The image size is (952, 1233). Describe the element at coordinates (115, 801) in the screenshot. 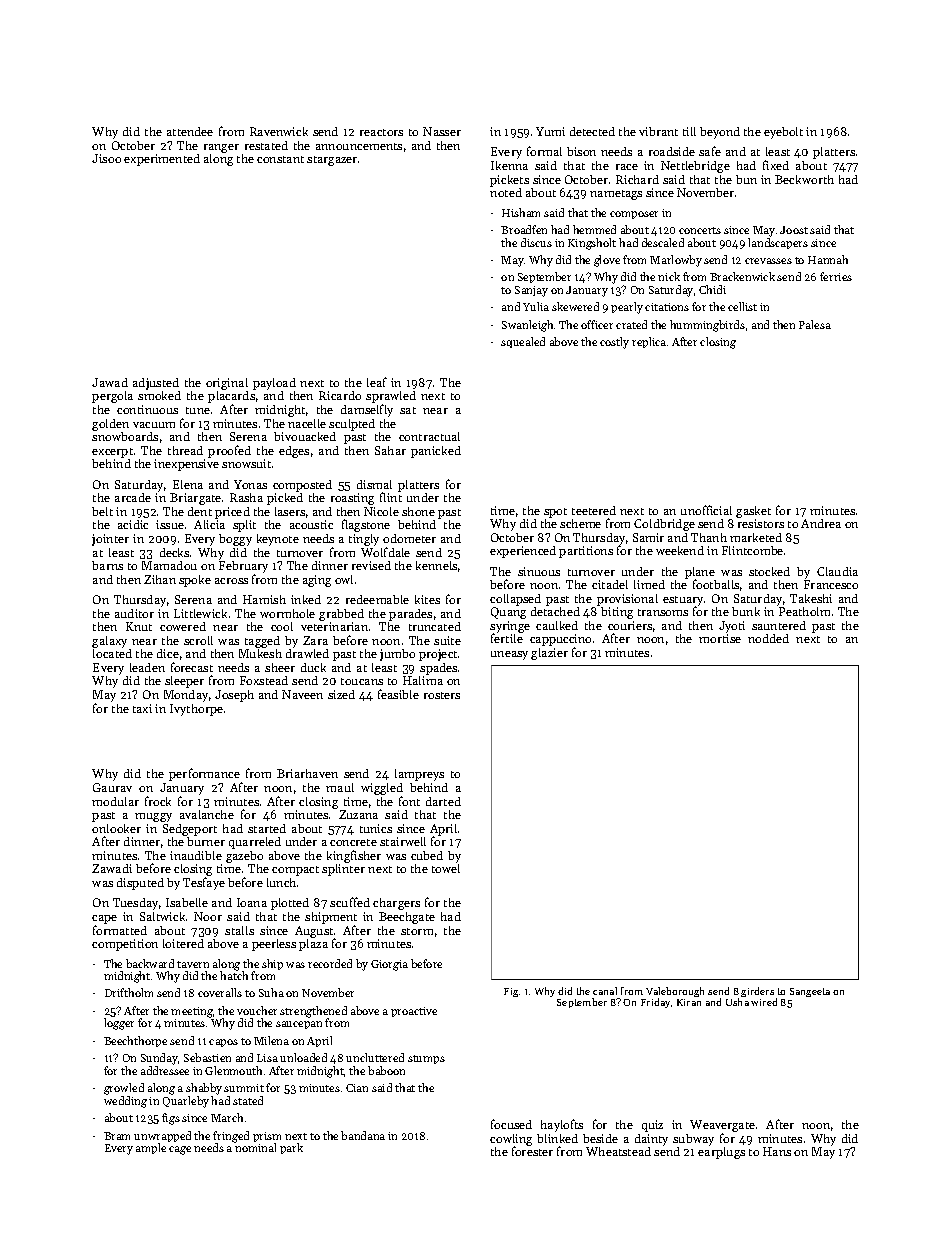

I see `modular` at that location.
